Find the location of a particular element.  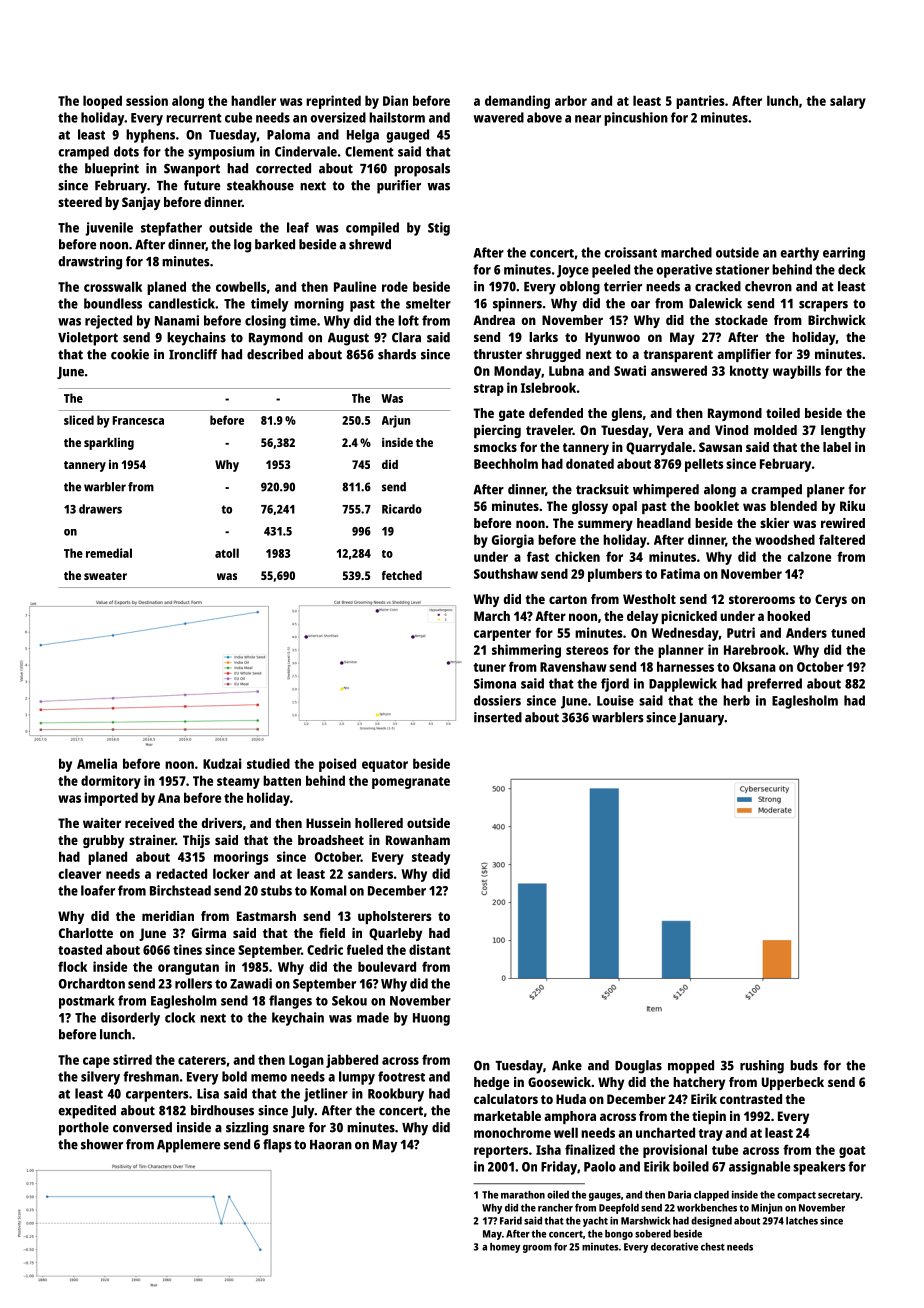

scrapers is located at coordinates (823, 306).
